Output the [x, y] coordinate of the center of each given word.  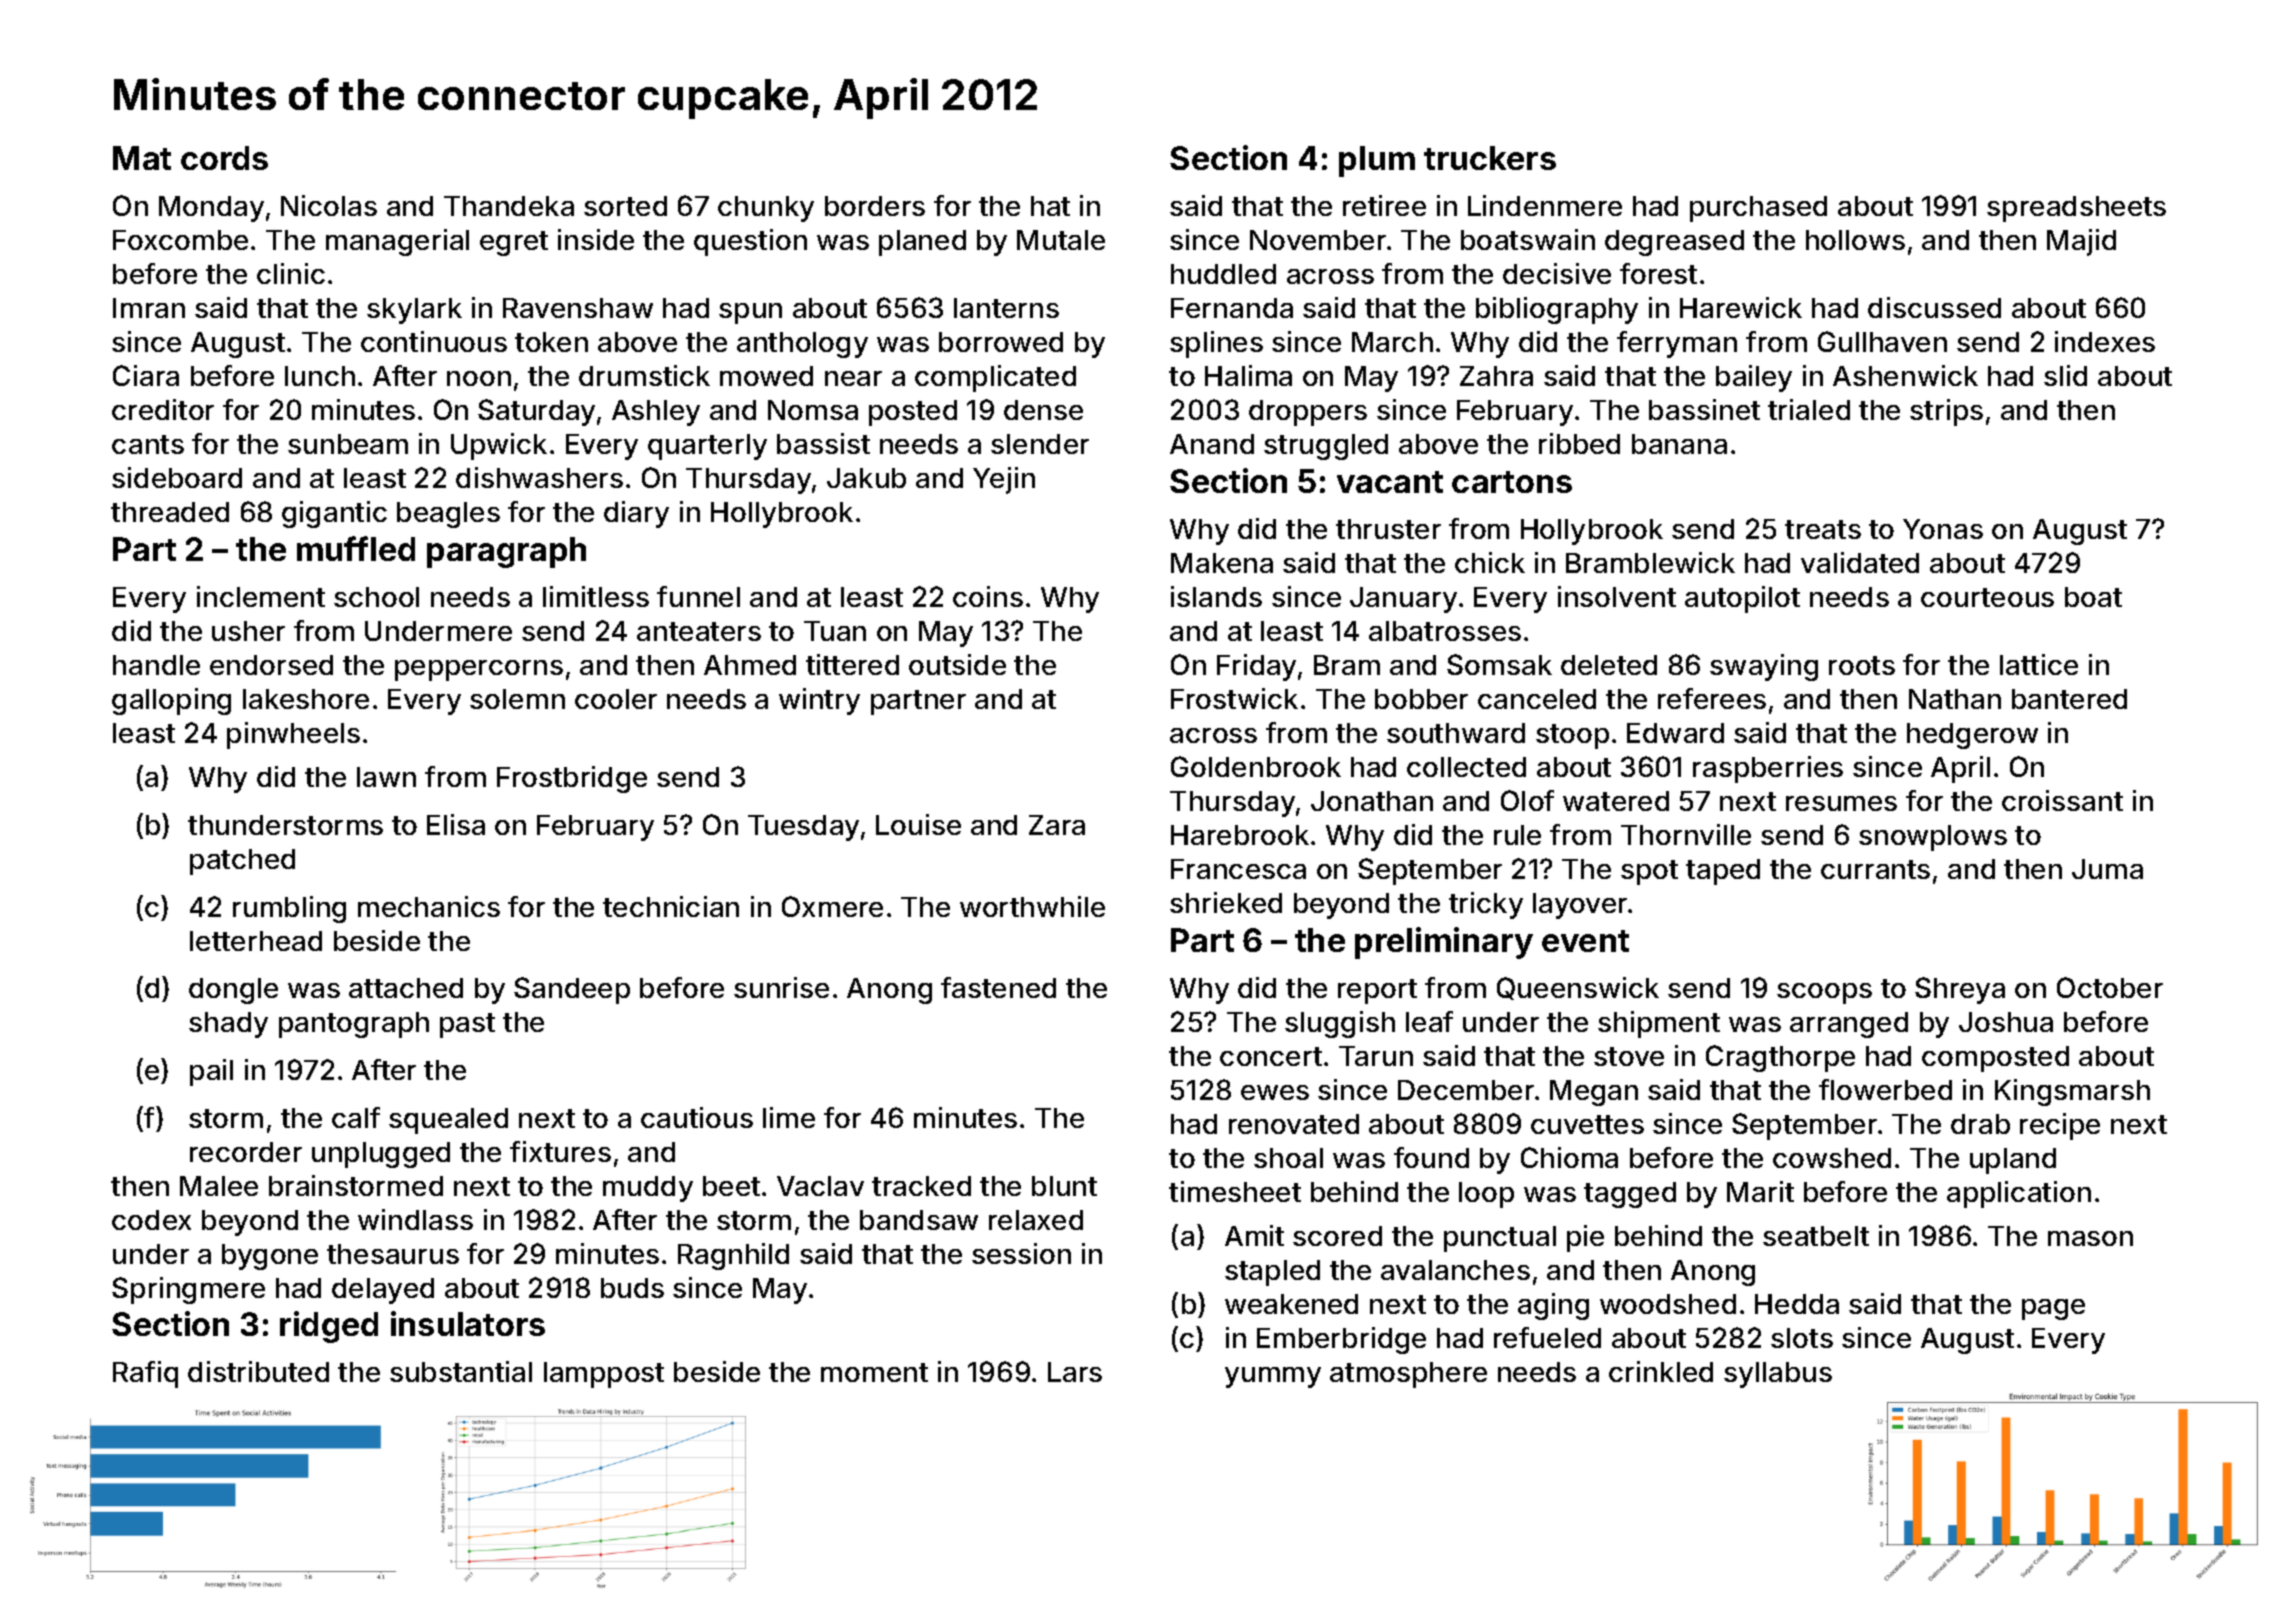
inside [596, 239]
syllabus [1778, 1375]
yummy [1273, 1377]
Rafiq [145, 1374]
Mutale [1061, 240]
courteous [1987, 597]
